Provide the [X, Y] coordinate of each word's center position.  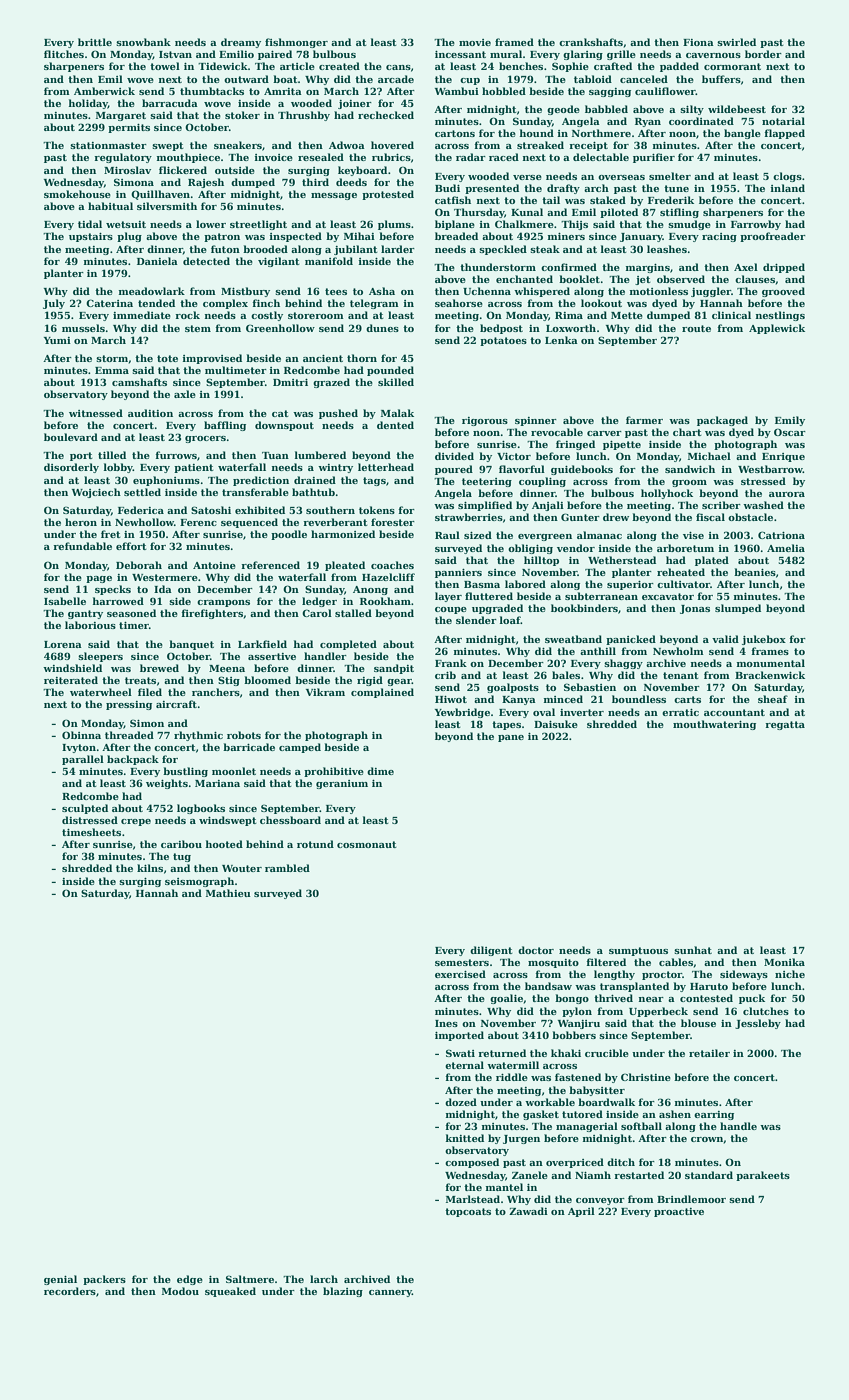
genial [60, 1280]
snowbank [143, 42]
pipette [622, 445]
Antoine [214, 565]
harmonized [343, 534]
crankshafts [591, 42]
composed [472, 1163]
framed [514, 42]
